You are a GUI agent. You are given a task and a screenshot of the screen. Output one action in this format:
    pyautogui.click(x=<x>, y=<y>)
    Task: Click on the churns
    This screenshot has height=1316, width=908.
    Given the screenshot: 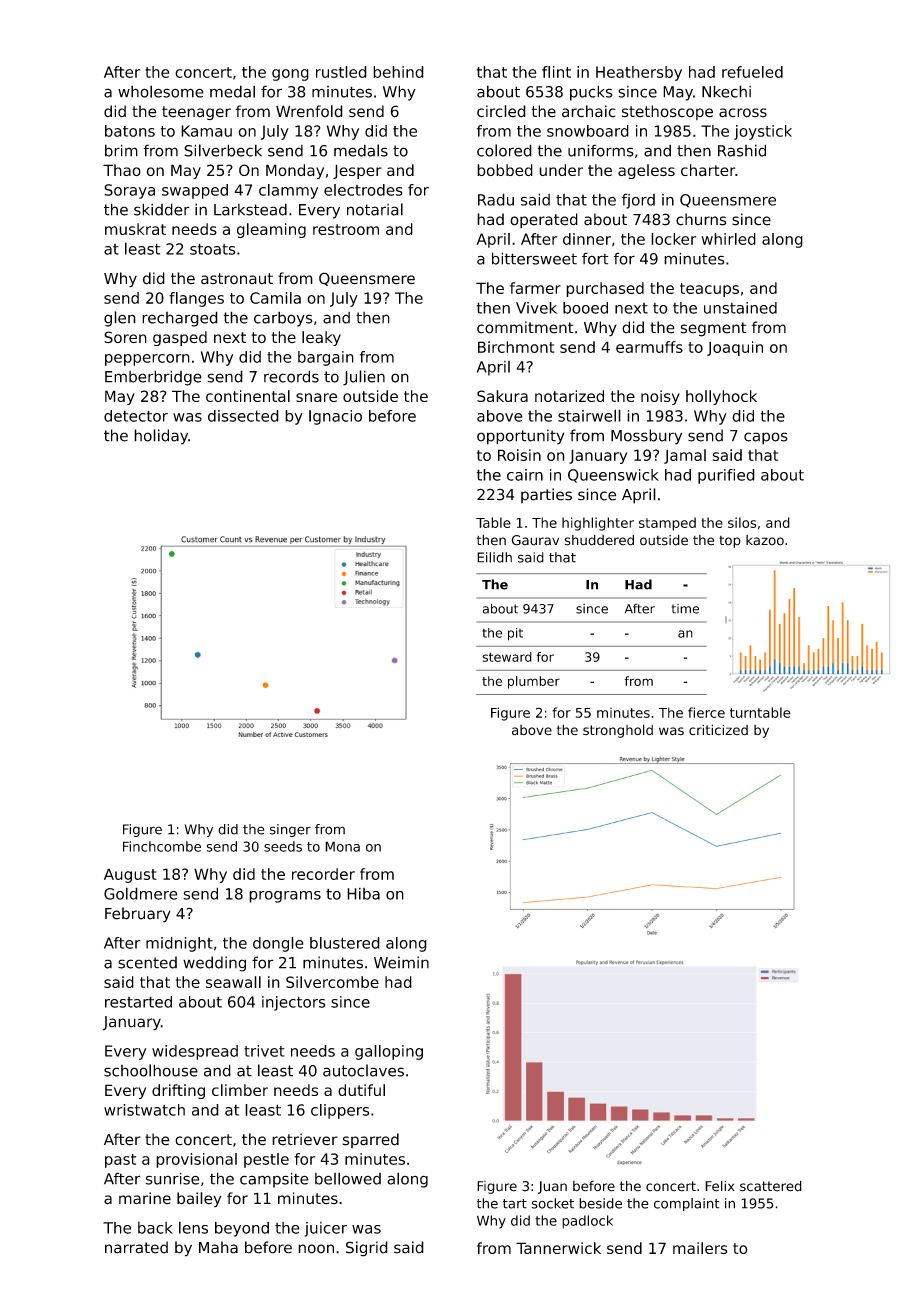 What is the action you would take?
    pyautogui.click(x=701, y=219)
